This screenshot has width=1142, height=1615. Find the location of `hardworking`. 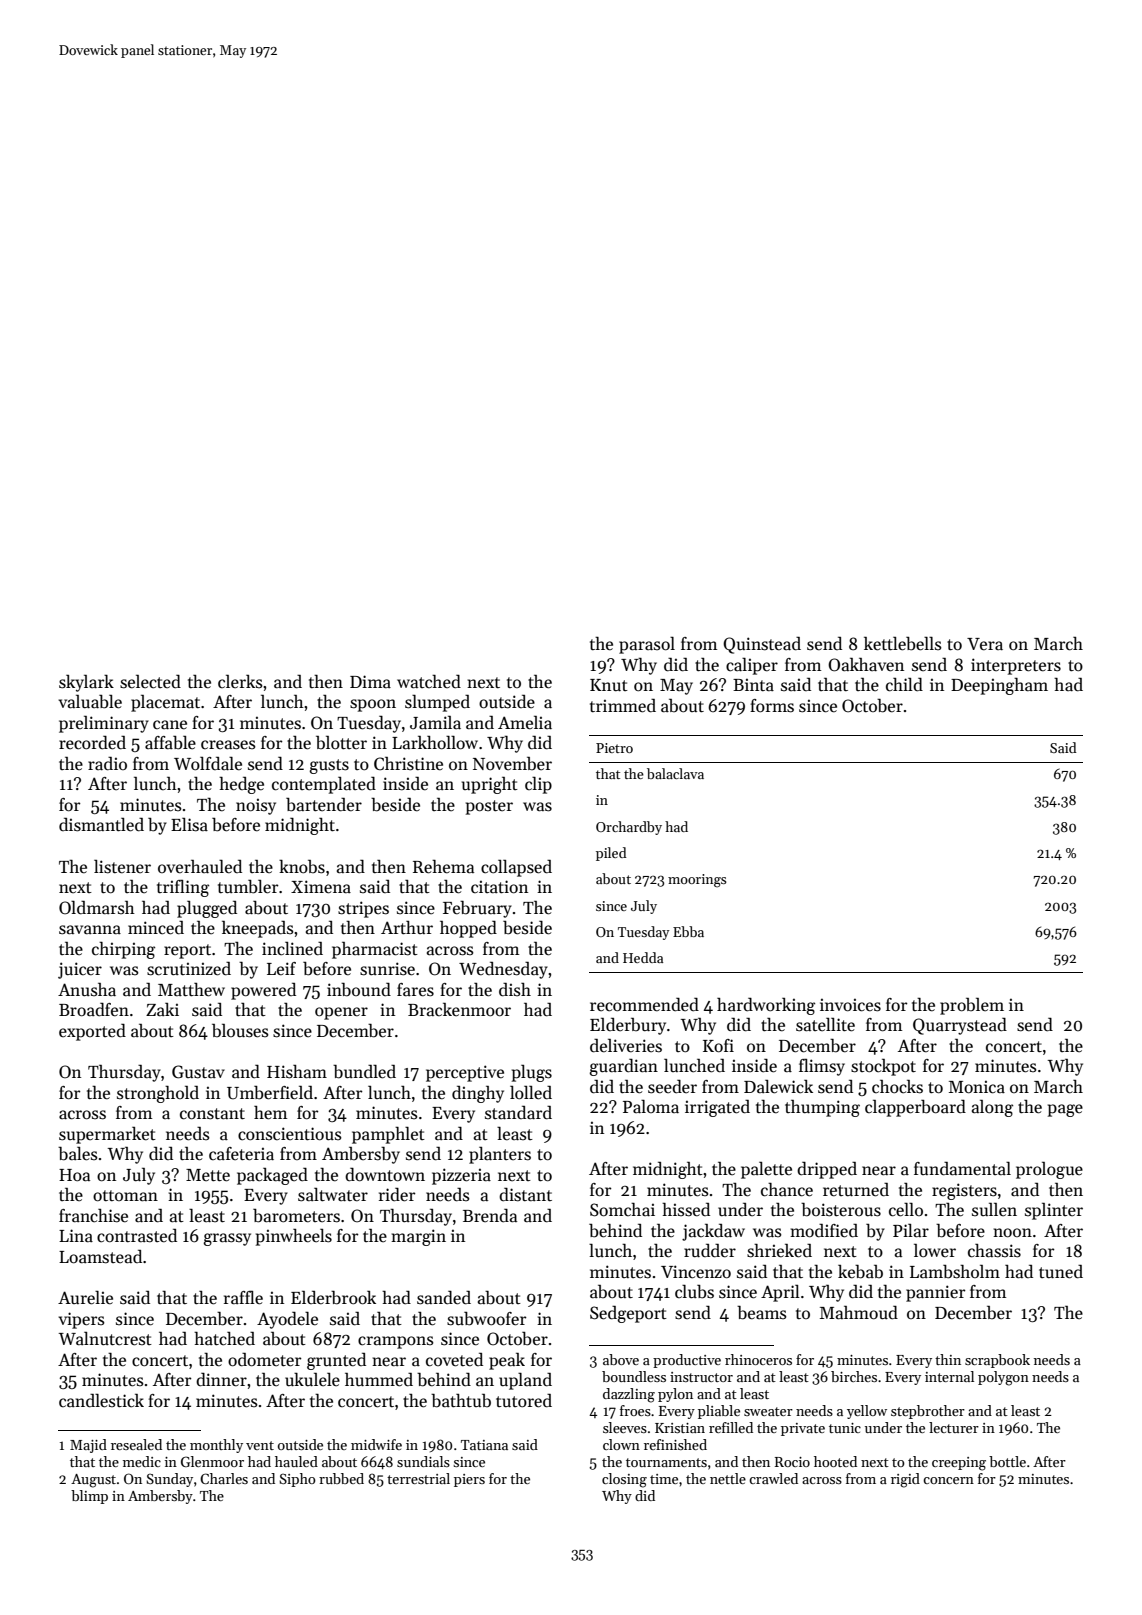

hardworking is located at coordinates (766, 1006).
